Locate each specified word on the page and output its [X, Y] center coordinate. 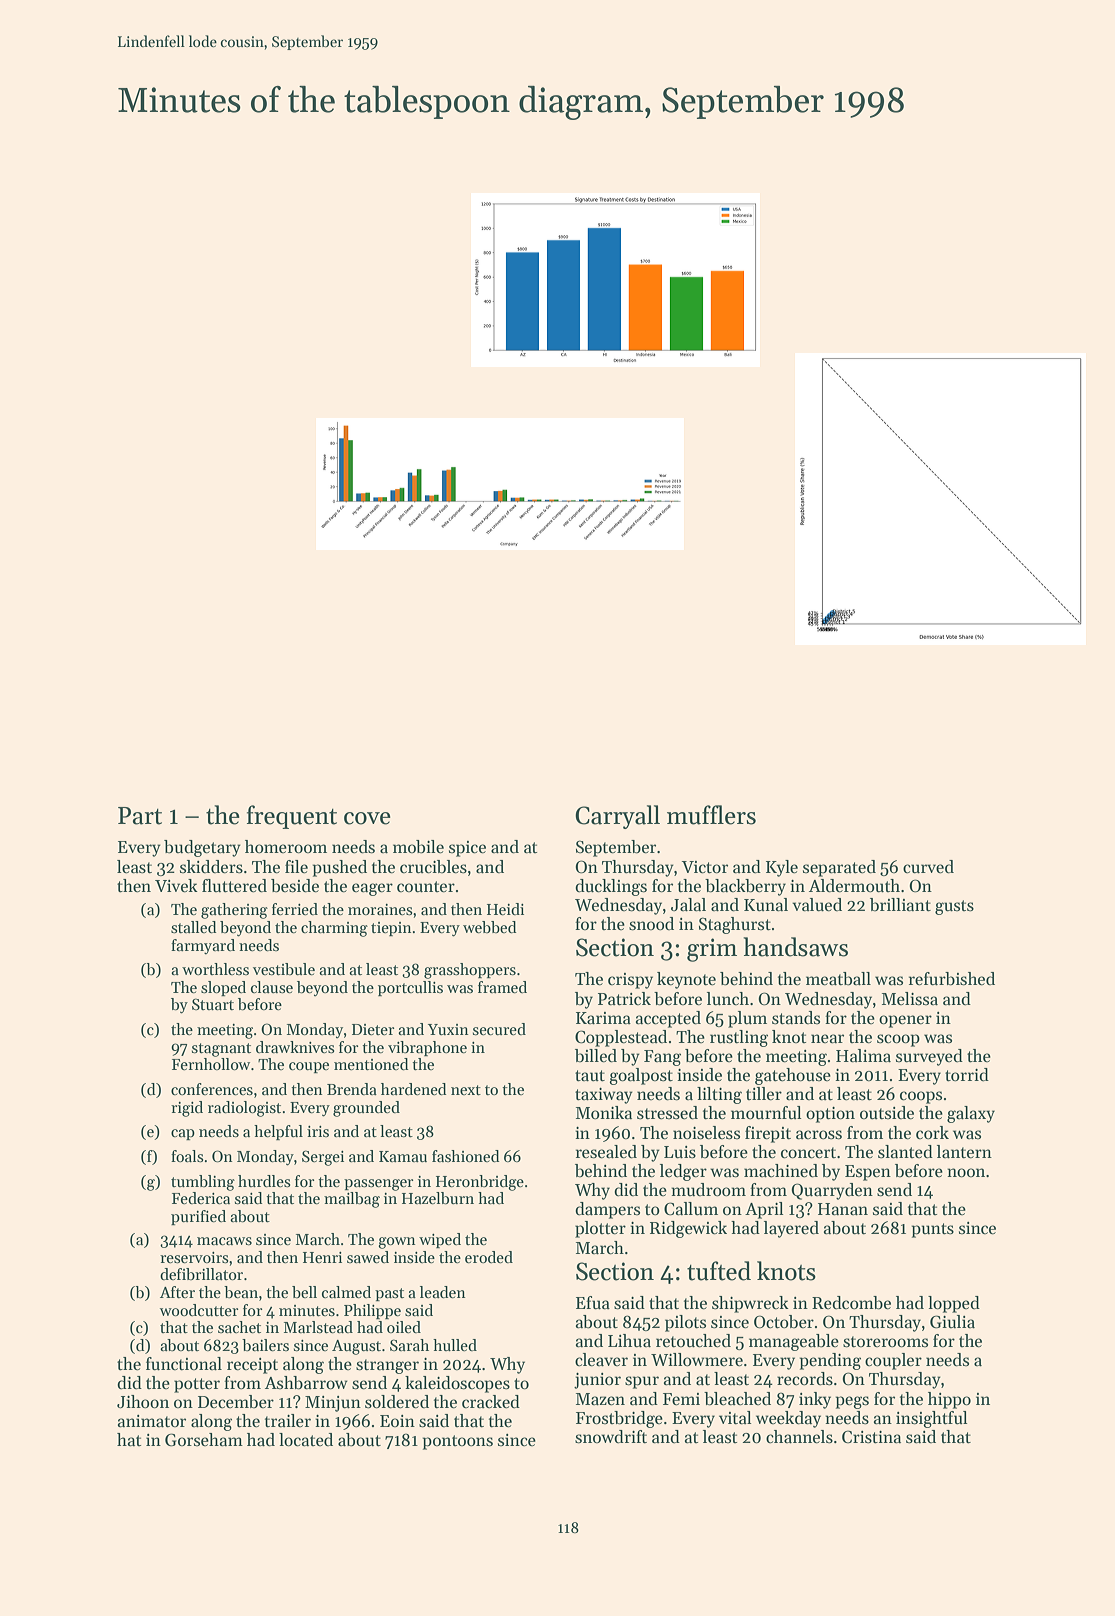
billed [596, 1056]
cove [367, 818]
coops [921, 1097]
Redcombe [851, 1303]
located [306, 1440]
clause [272, 987]
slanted [905, 1152]
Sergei [323, 1158]
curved [928, 867]
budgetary [202, 848]
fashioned [466, 1156]
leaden [443, 1292]
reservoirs [194, 1258]
